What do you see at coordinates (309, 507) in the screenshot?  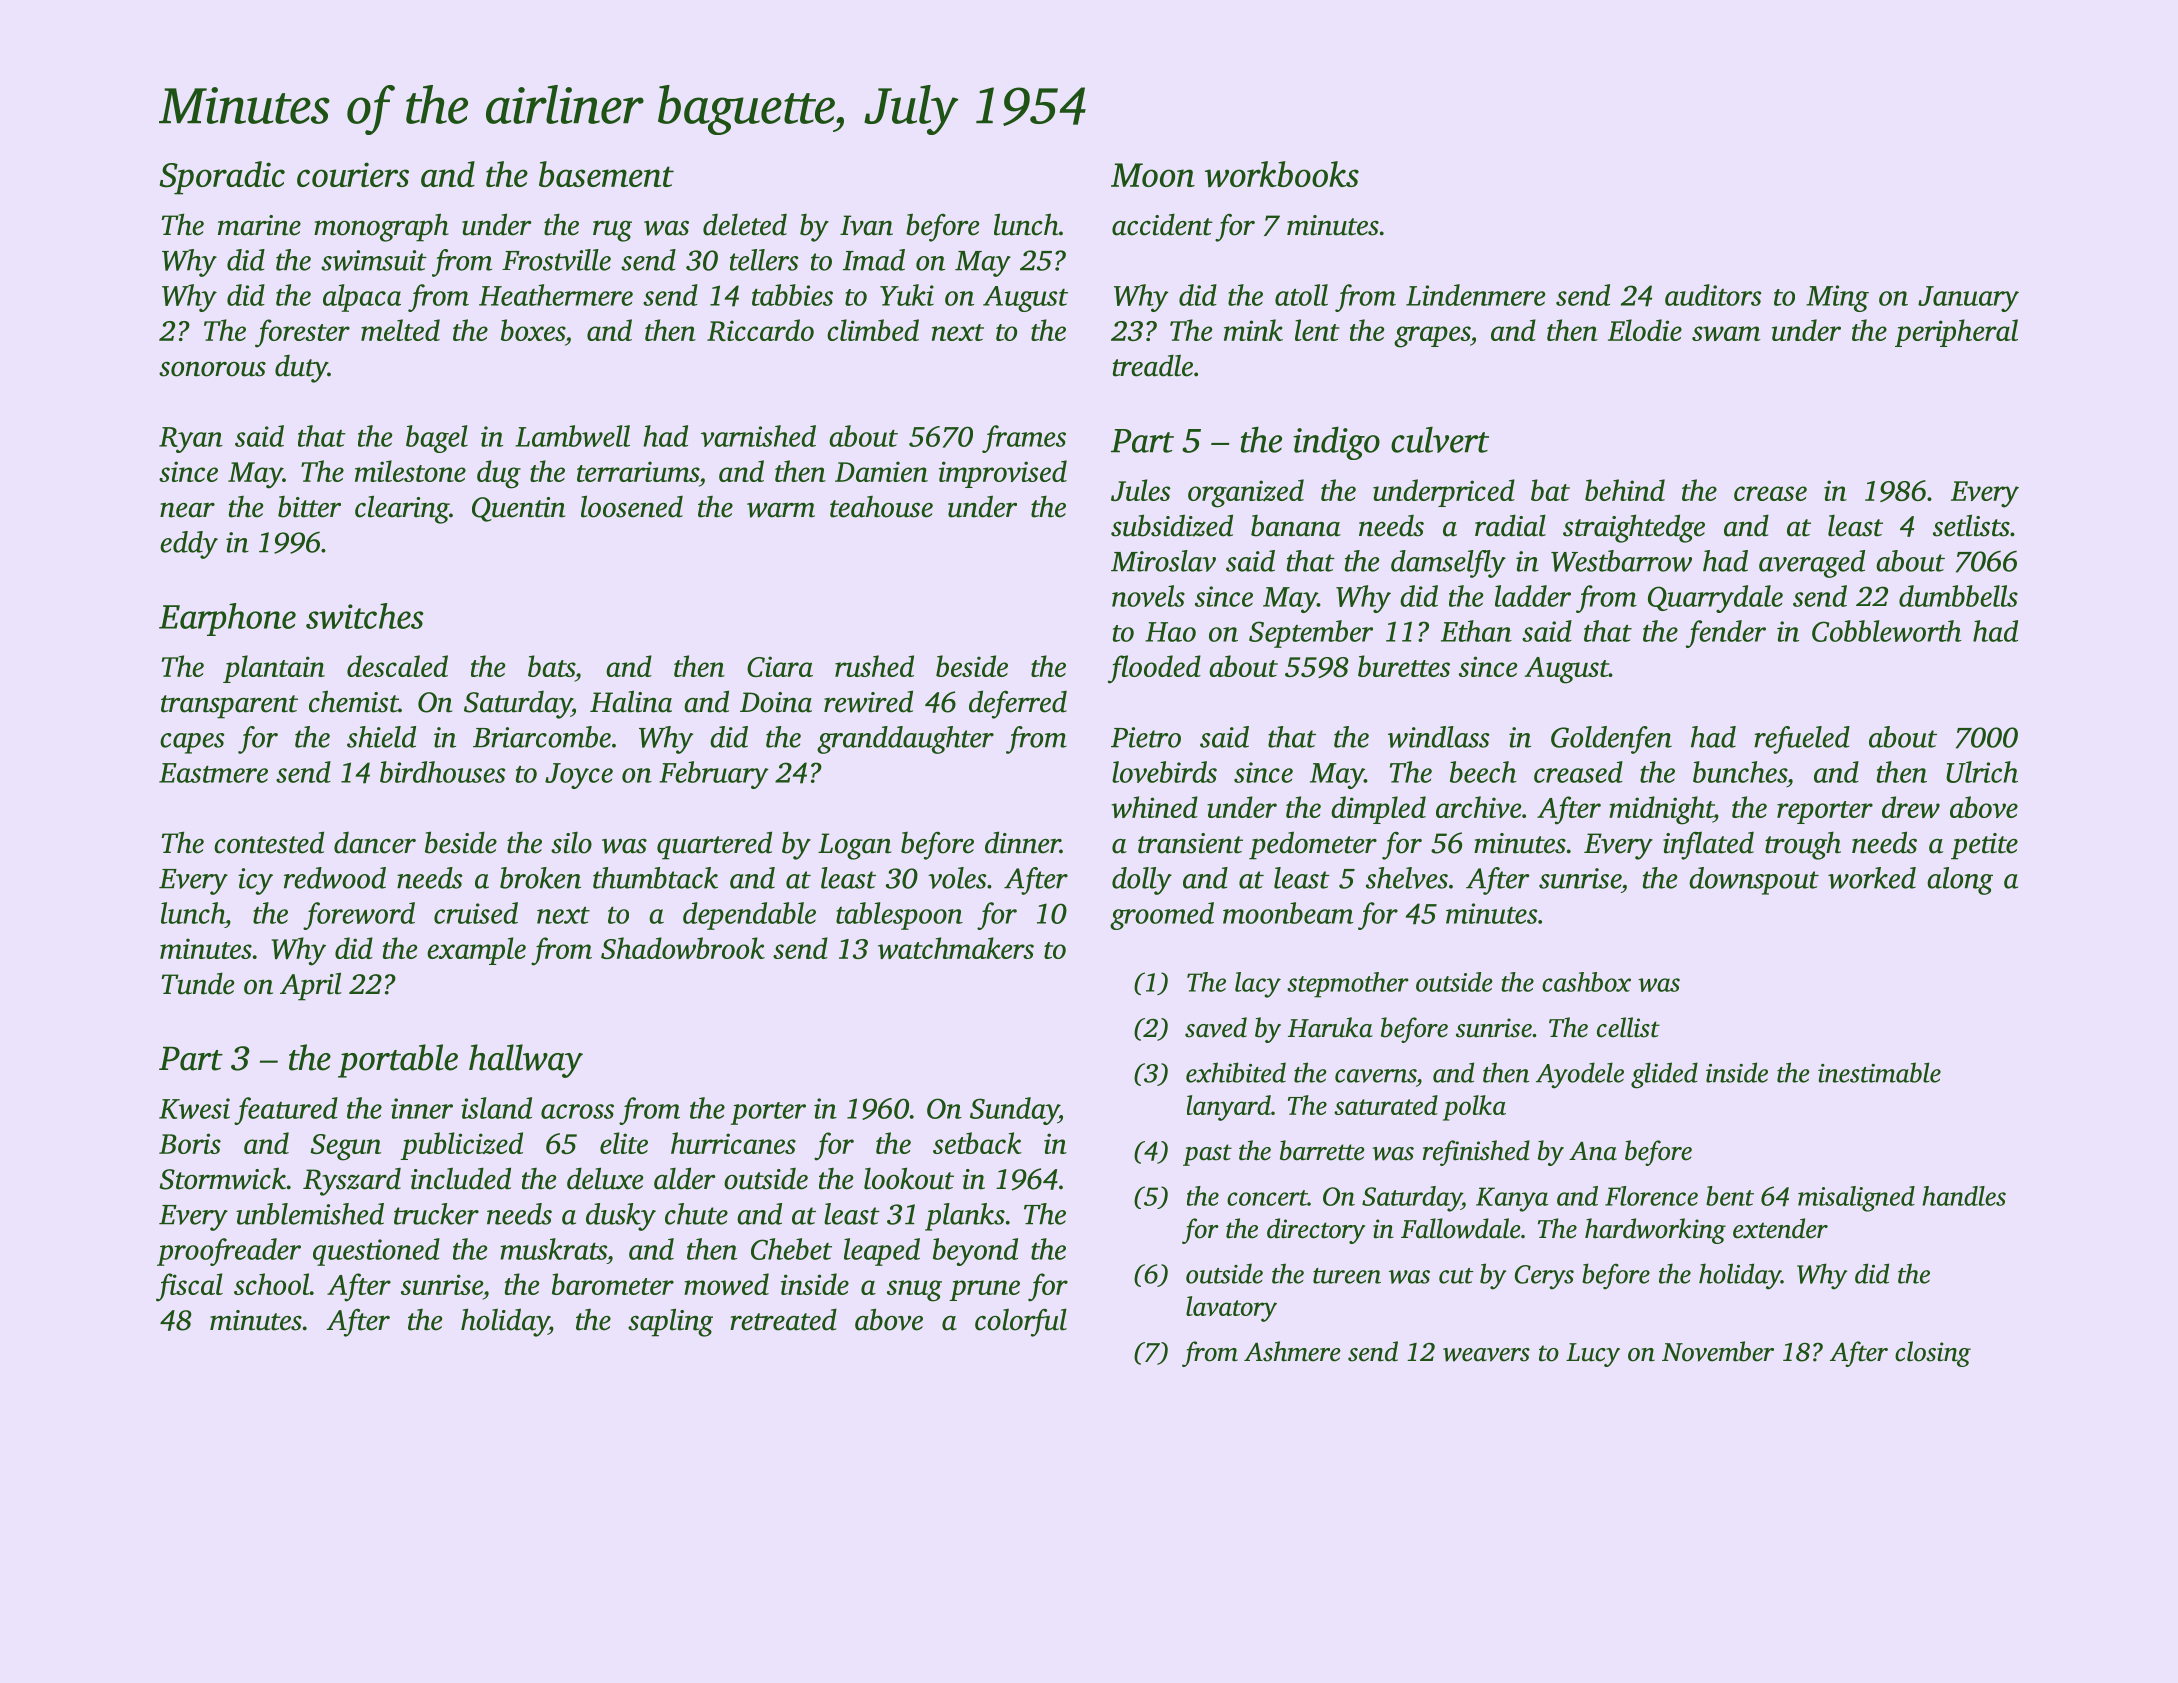 I see `bitter` at bounding box center [309, 507].
